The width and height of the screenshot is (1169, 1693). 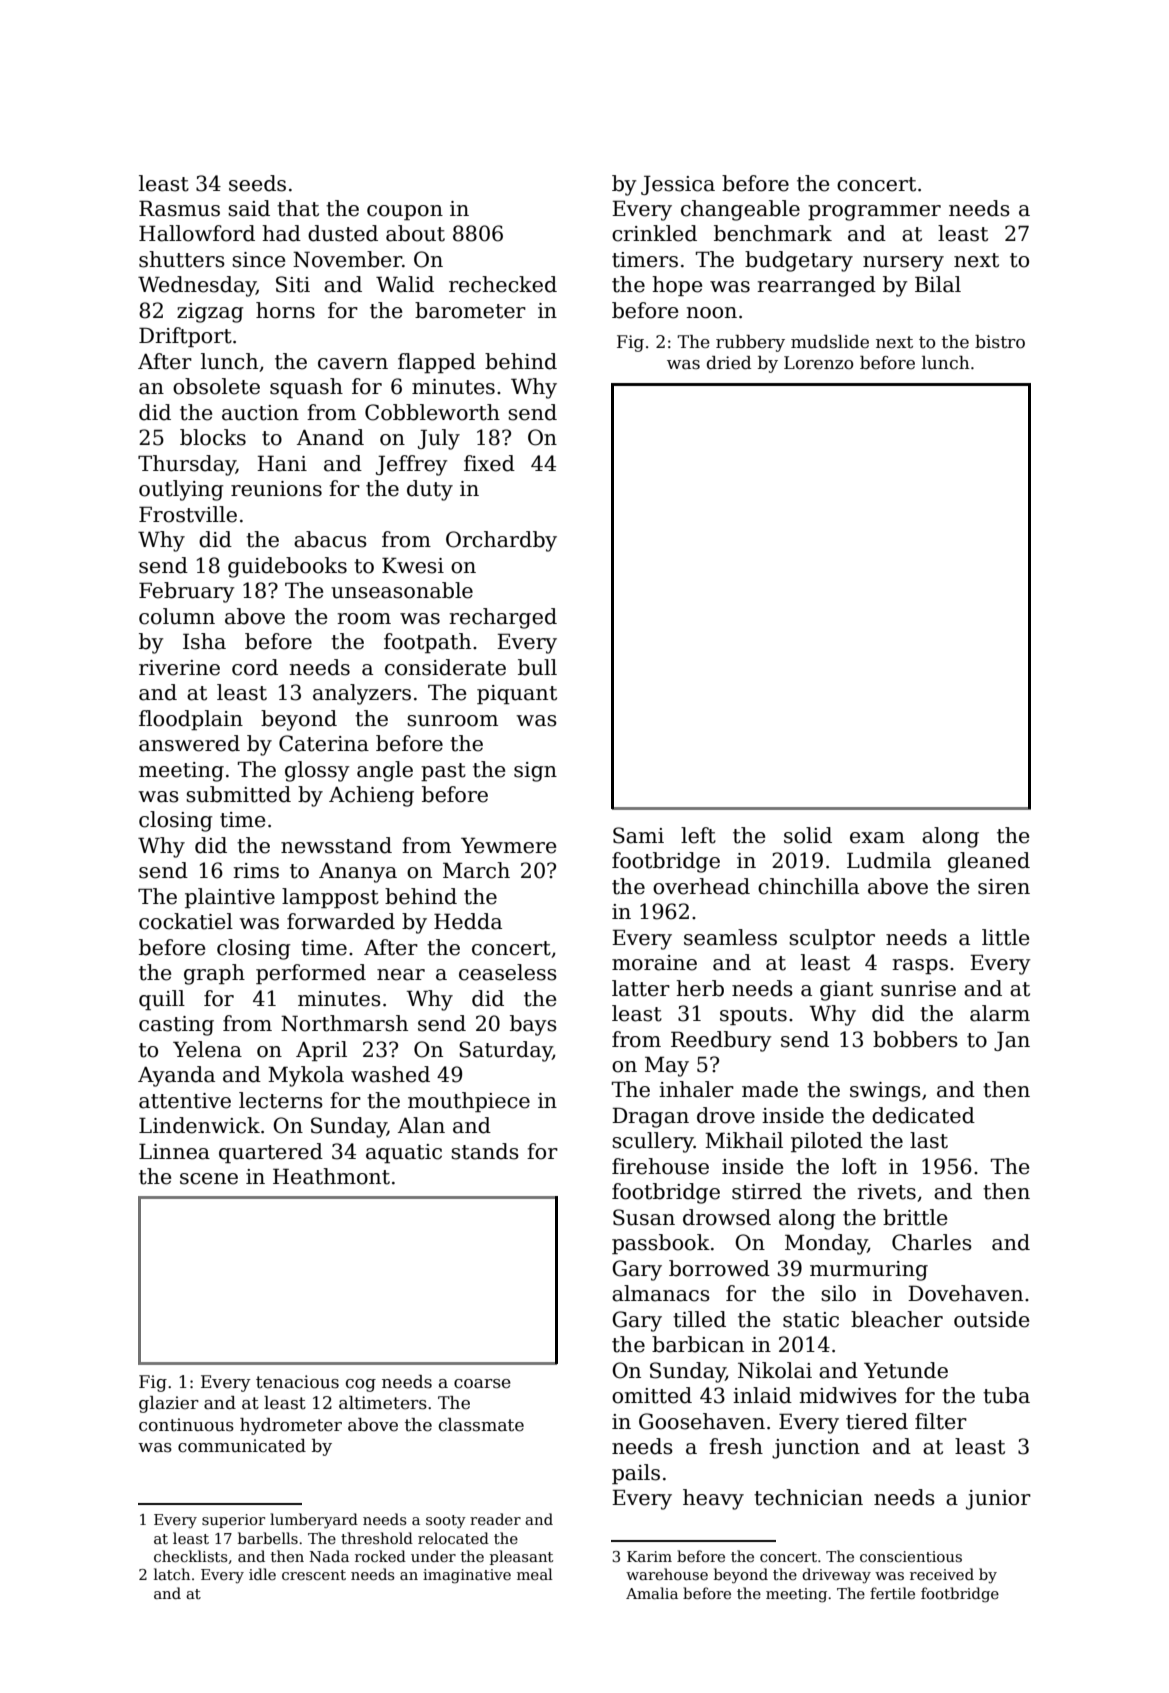 What do you see at coordinates (678, 185) in the screenshot?
I see `Jessica` at bounding box center [678, 185].
